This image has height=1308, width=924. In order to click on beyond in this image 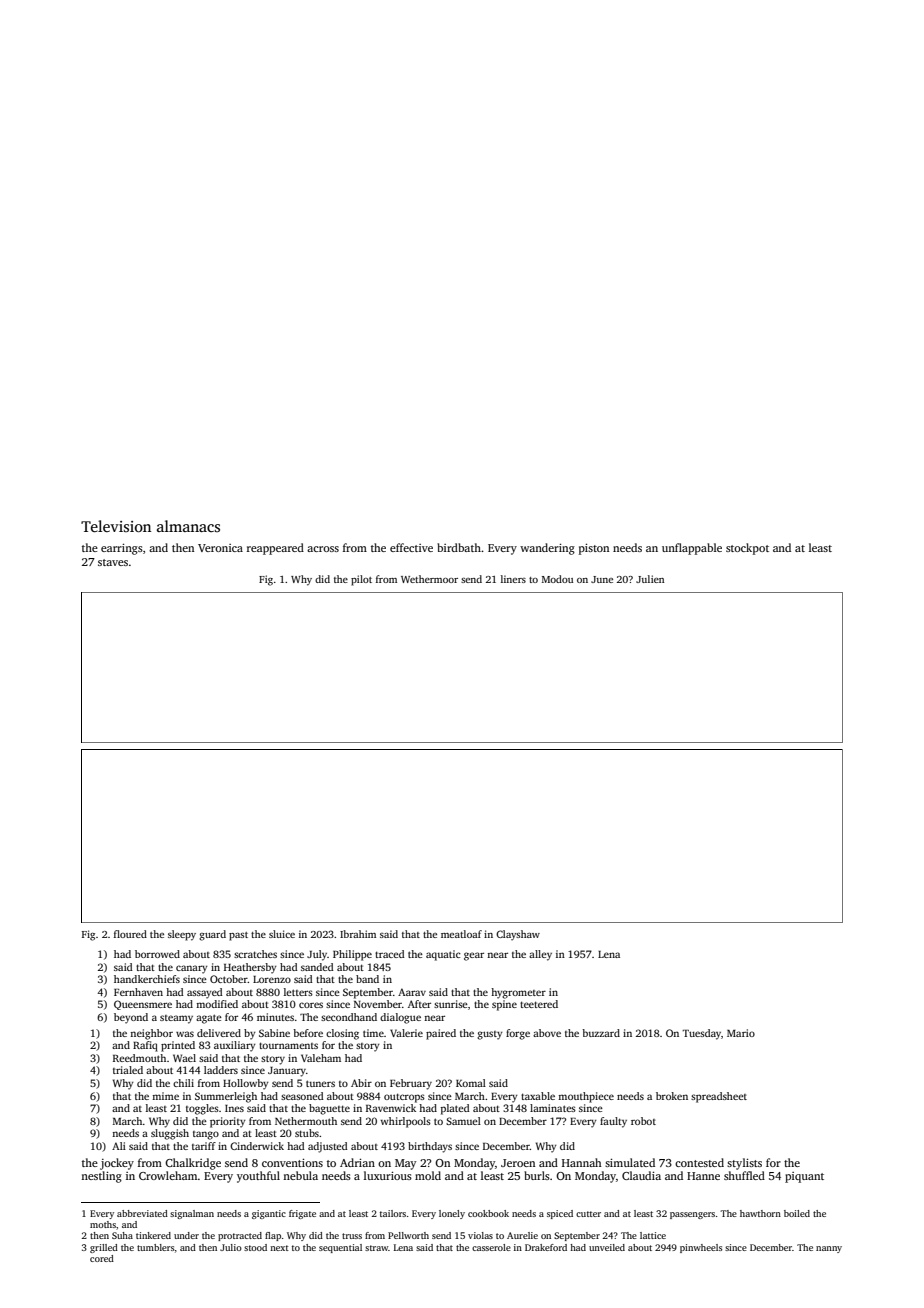, I will do `click(131, 1018)`.
